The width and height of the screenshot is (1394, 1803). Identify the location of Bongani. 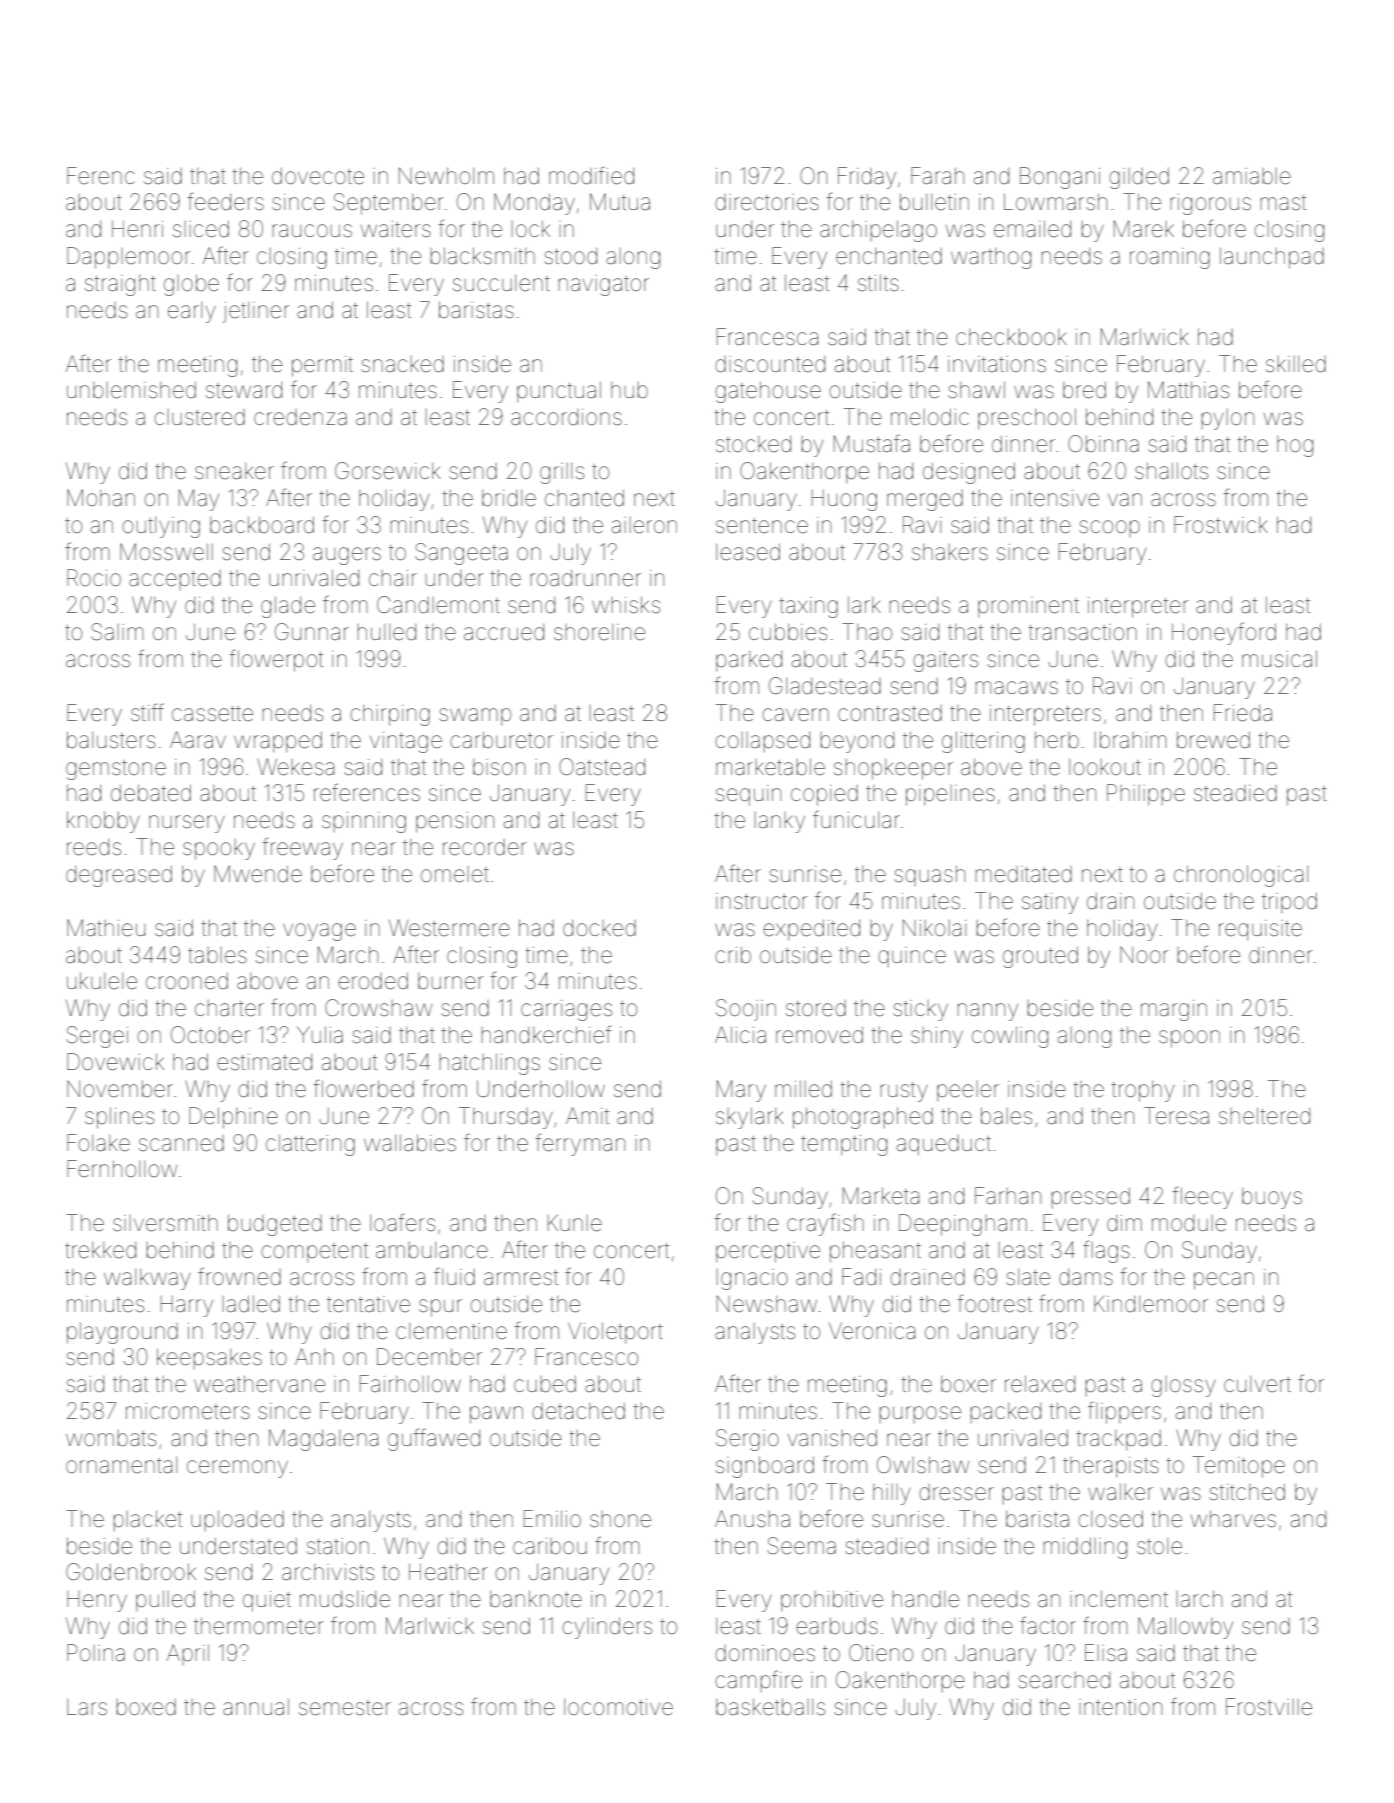
(1060, 178).
